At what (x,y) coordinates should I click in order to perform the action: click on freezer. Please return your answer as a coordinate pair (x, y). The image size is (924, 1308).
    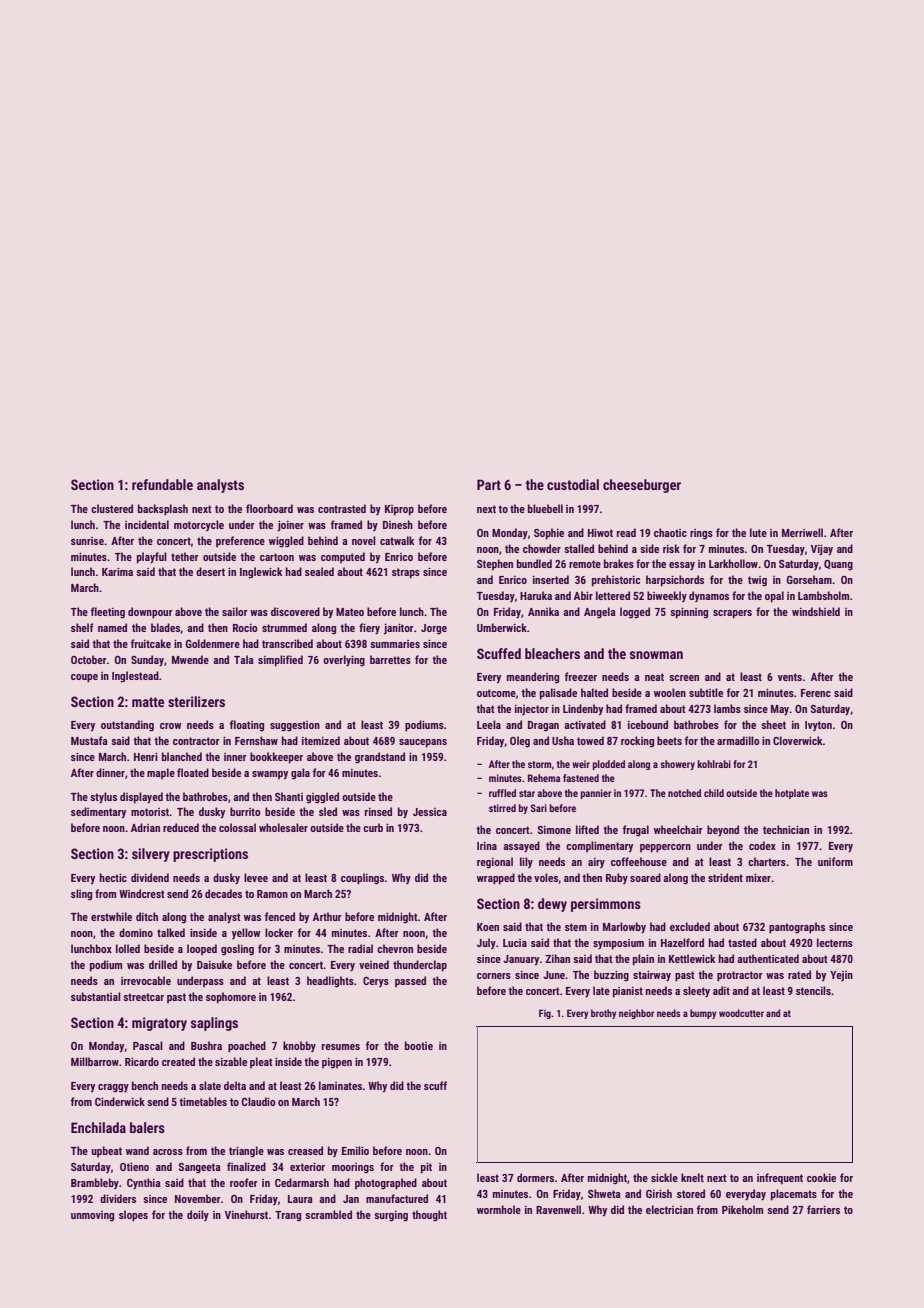
    Looking at the image, I should click on (581, 676).
